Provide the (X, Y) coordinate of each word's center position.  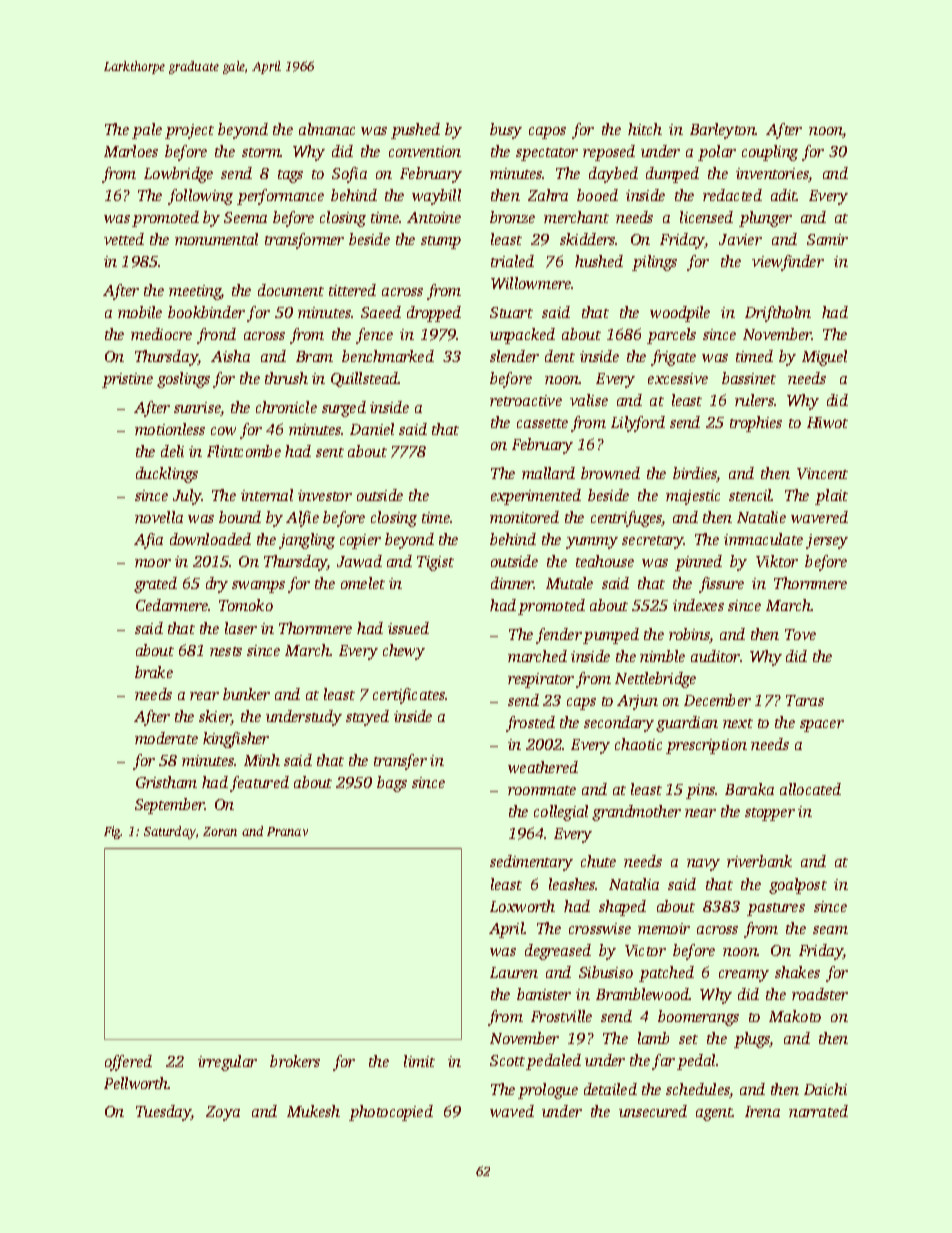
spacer (822, 726)
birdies (695, 474)
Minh (262, 760)
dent (560, 356)
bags (392, 784)
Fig (112, 832)
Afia (148, 541)
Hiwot (827, 422)
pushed (415, 131)
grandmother (636, 813)
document (291, 290)
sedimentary (531, 863)
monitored (524, 517)
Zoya (223, 1113)
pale (147, 131)
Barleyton (723, 131)
